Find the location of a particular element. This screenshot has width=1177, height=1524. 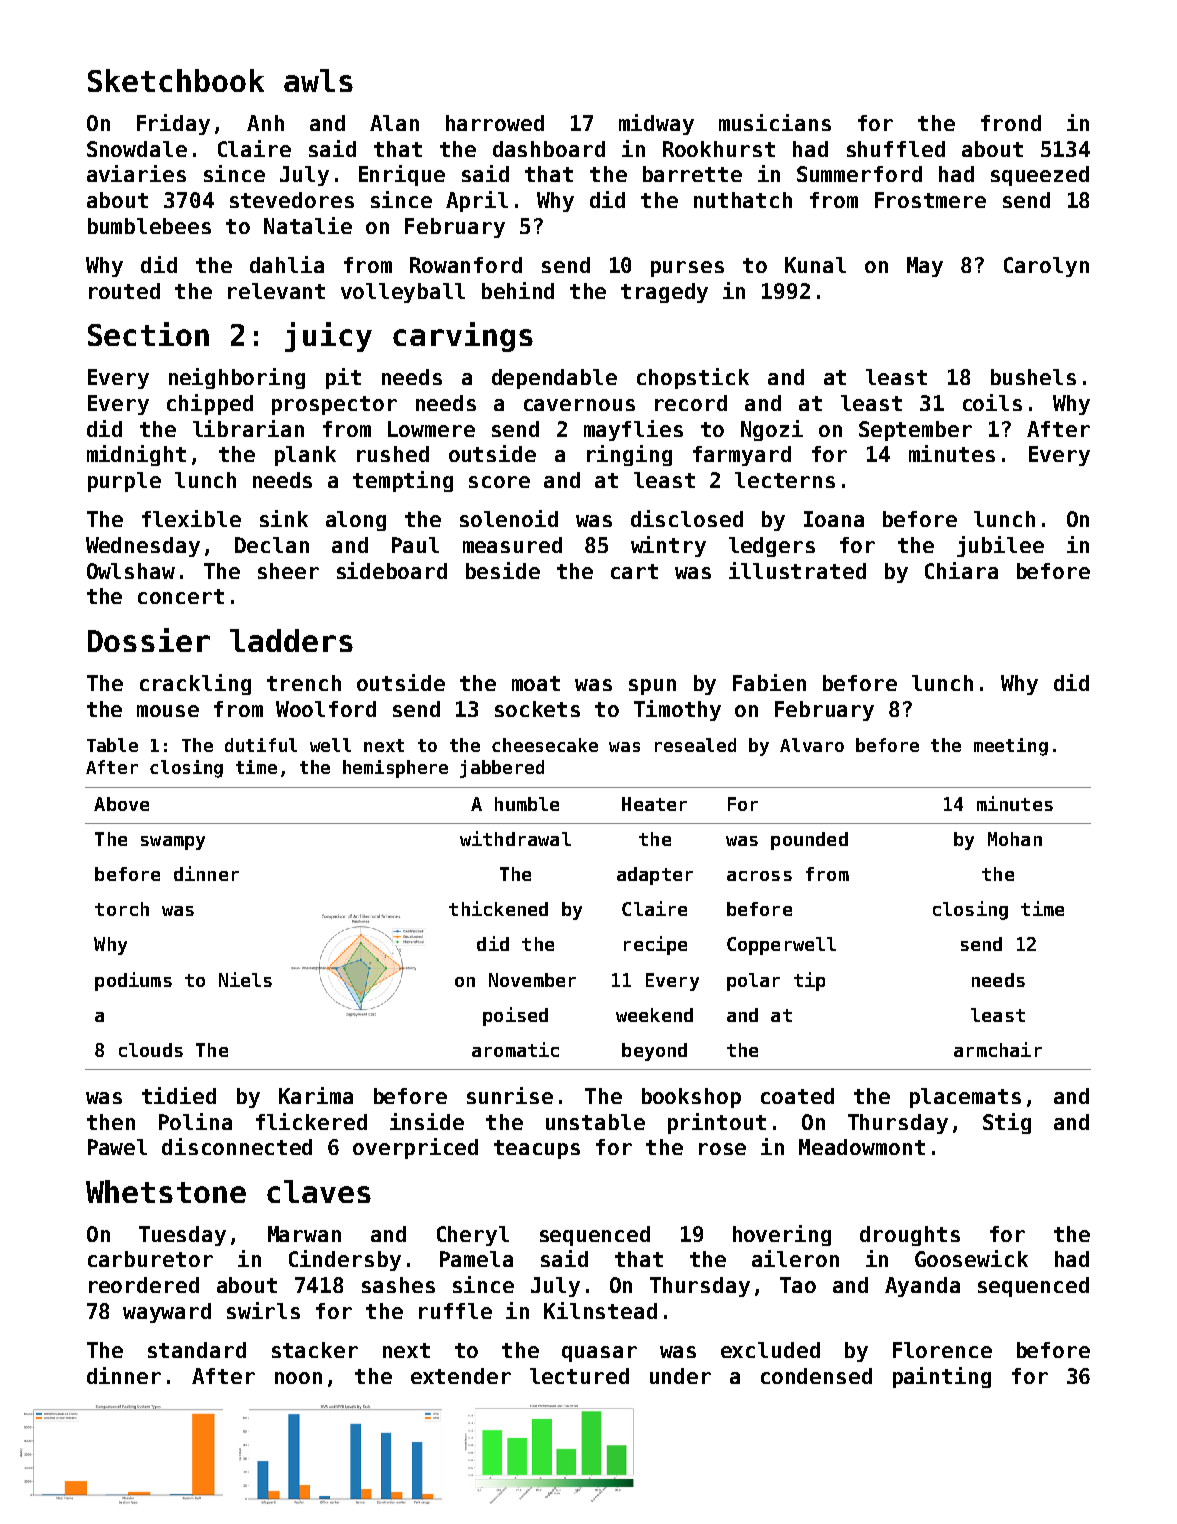

meeting is located at coordinates (1011, 747).
